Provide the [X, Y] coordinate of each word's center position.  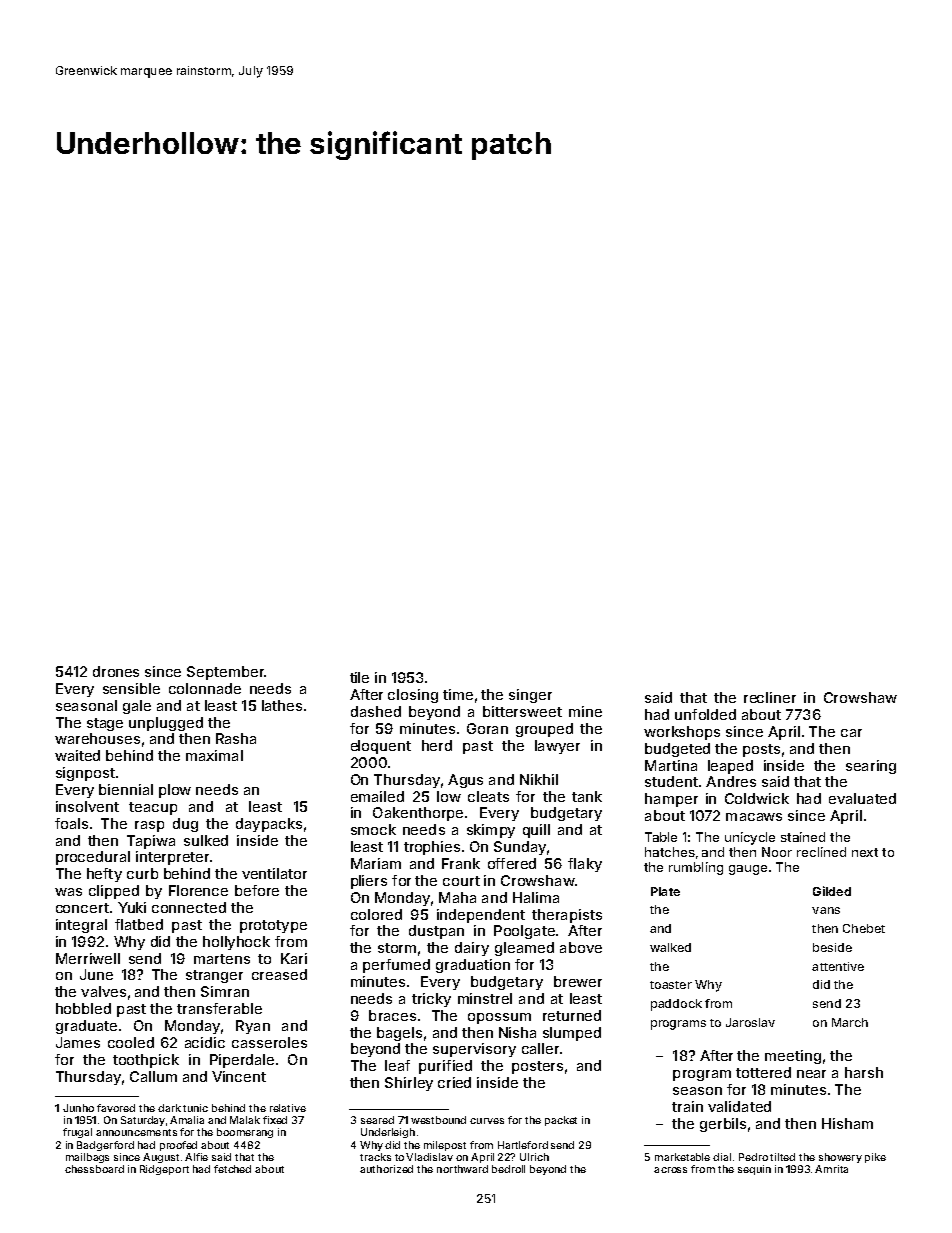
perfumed [396, 966]
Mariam [376, 863]
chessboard [94, 1169]
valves [103, 991]
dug [185, 825]
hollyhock [236, 943]
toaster [671, 985]
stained [803, 837]
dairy [472, 949]
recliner [770, 697]
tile [359, 677]
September [225, 673]
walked [670, 947]
